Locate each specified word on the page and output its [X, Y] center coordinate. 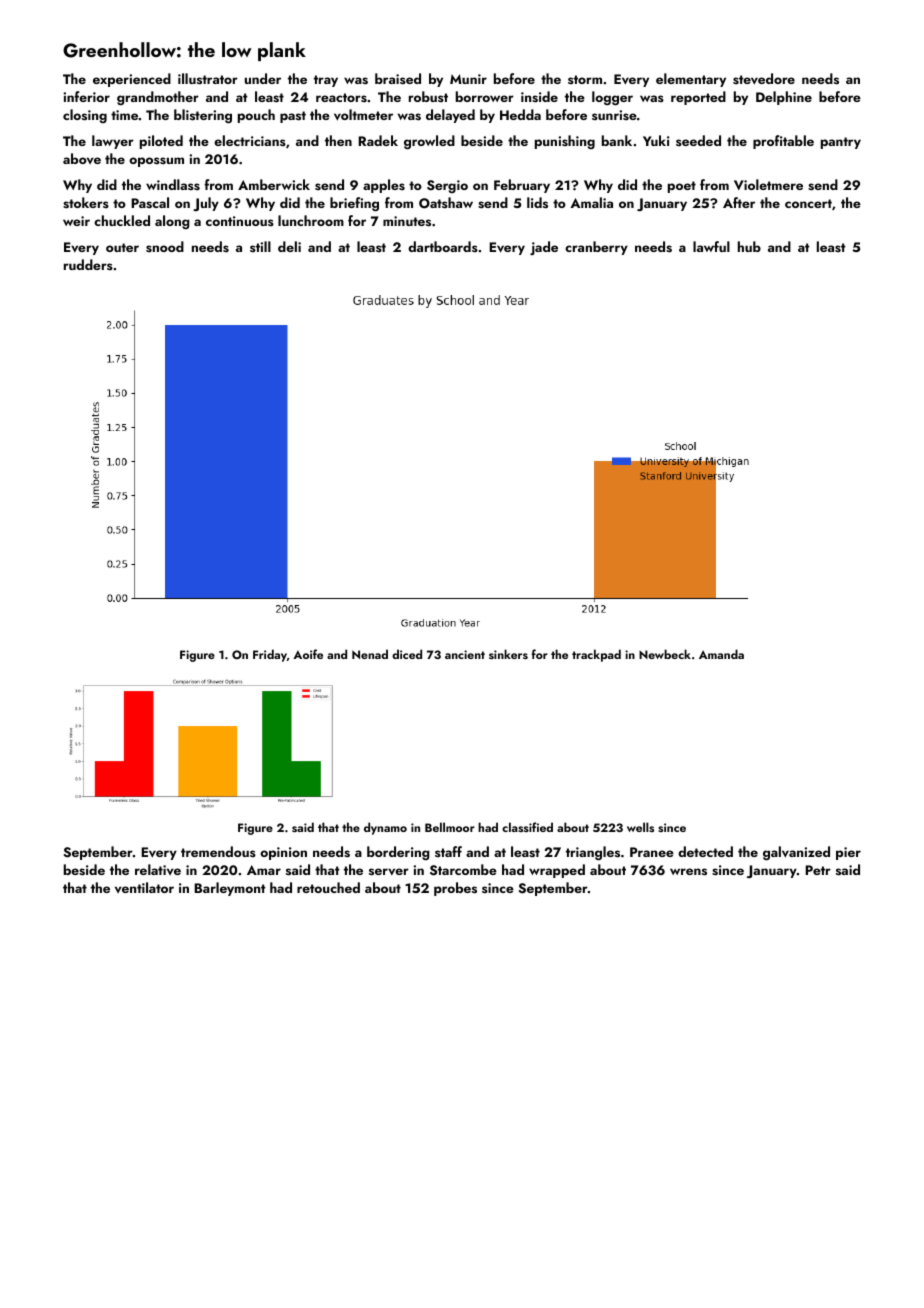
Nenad [370, 654]
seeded [698, 140]
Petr [818, 870]
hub [749, 246]
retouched [328, 887]
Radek [378, 140]
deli [289, 246]
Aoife [308, 654]
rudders [88, 264]
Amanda [721, 654]
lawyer [113, 142]
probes [455, 889]
